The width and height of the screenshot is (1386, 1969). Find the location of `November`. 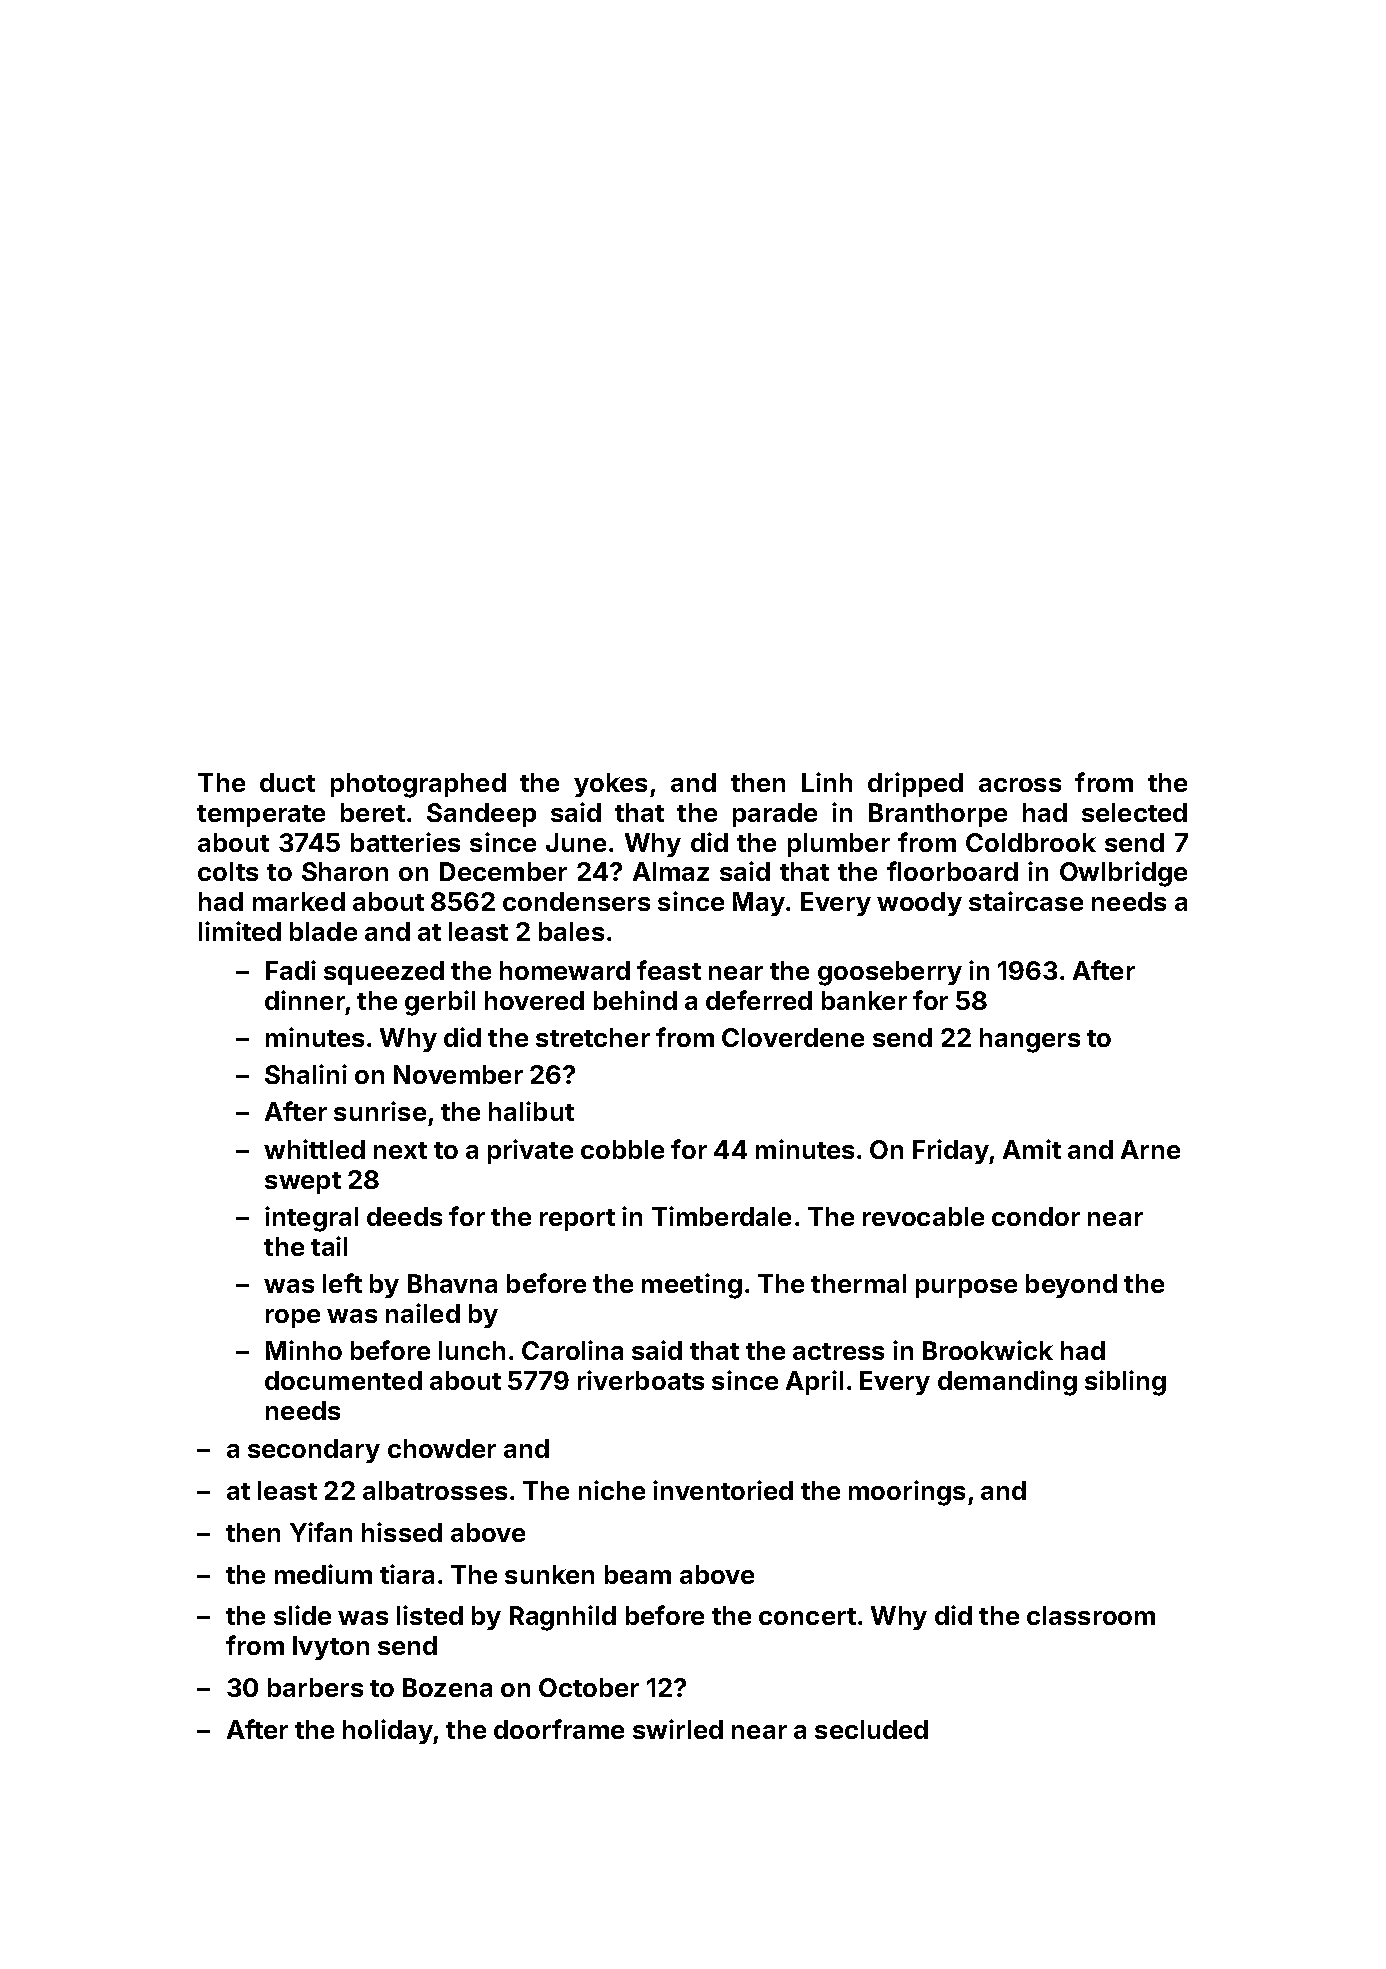

November is located at coordinates (458, 1074).
